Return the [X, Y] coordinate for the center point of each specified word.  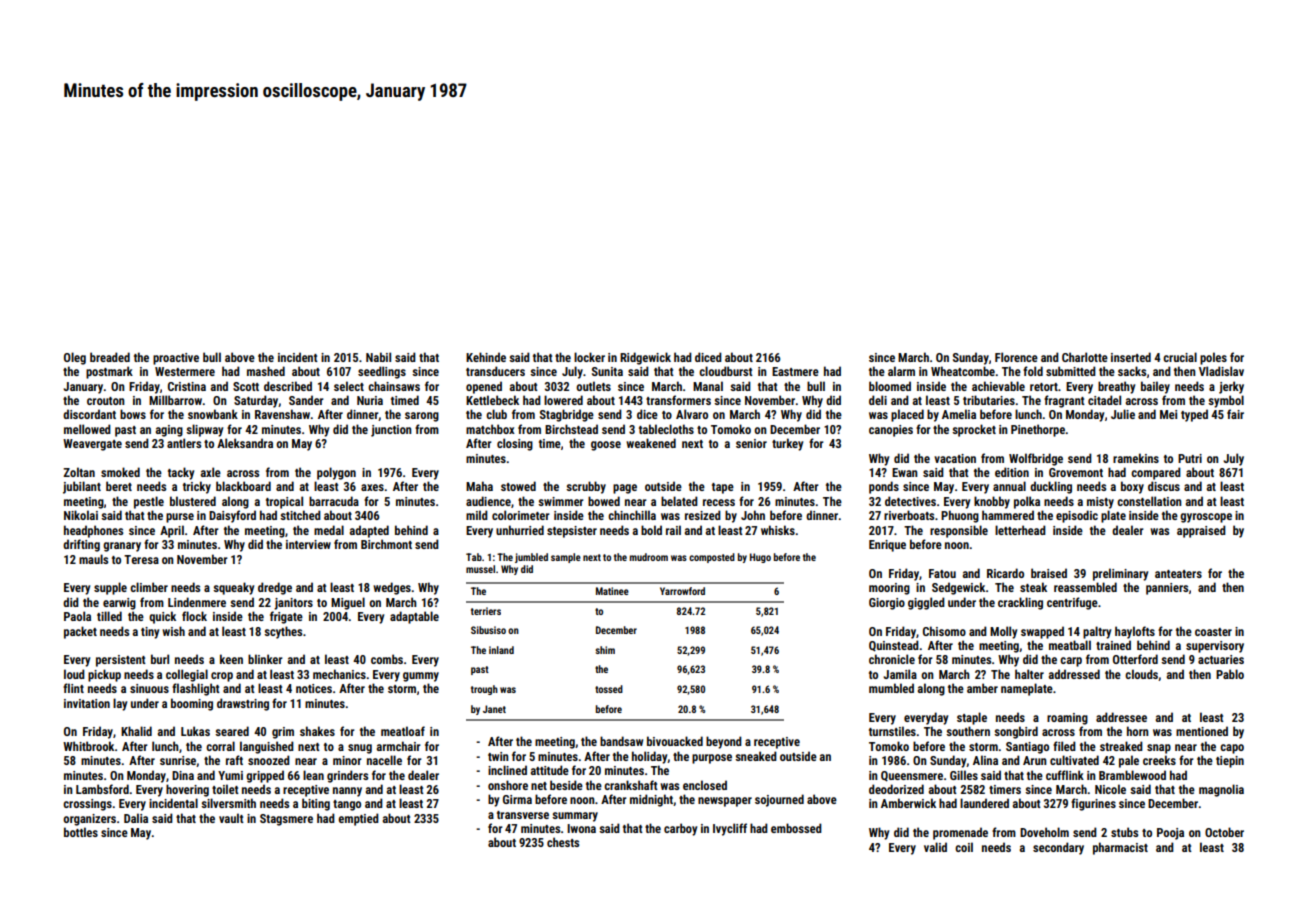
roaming [1067, 719]
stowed [518, 486]
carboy [680, 829]
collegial [187, 675]
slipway [204, 430]
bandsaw [621, 741]
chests [563, 842]
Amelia [959, 414]
